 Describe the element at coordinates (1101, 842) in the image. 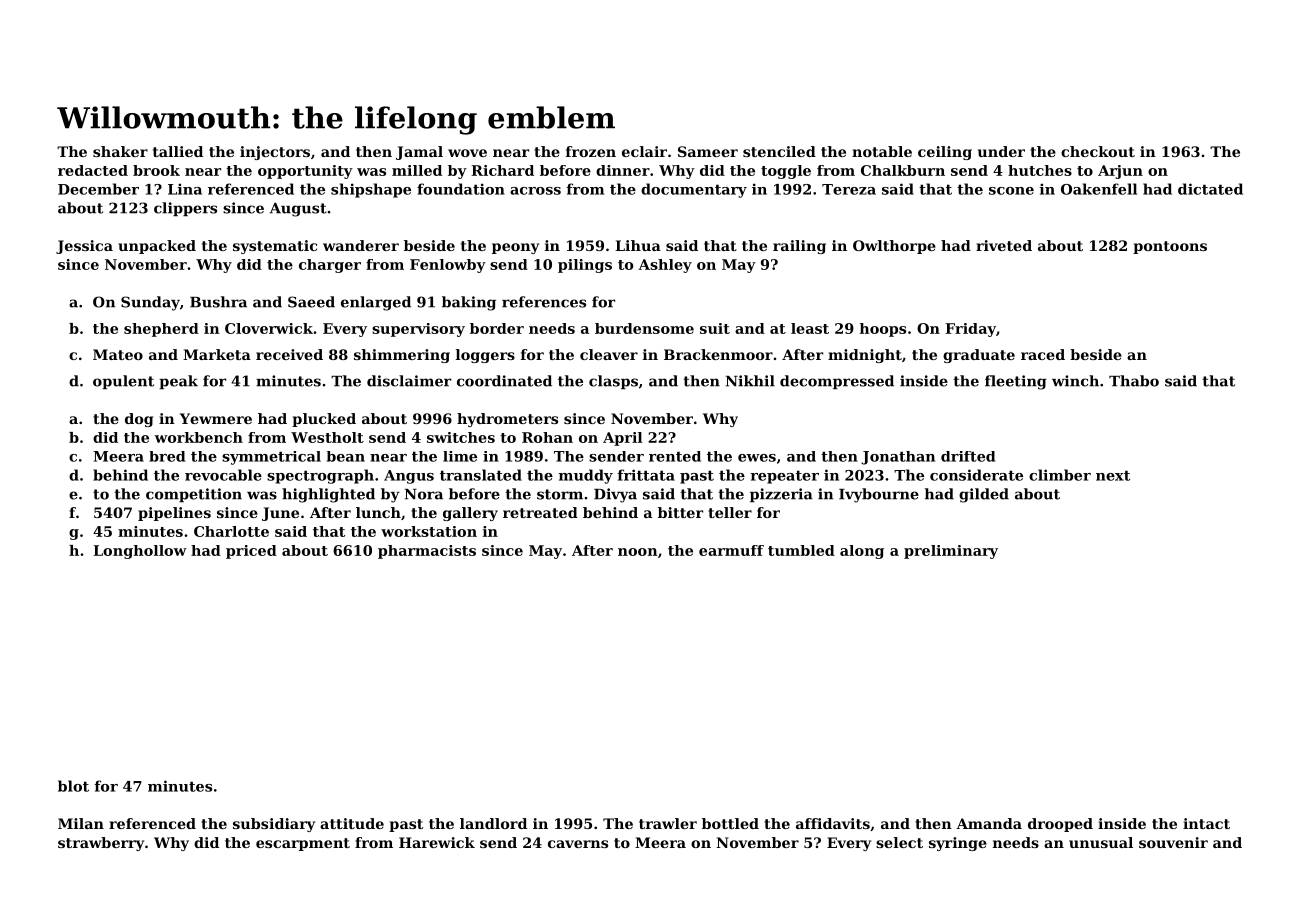

I see `unusual` at that location.
